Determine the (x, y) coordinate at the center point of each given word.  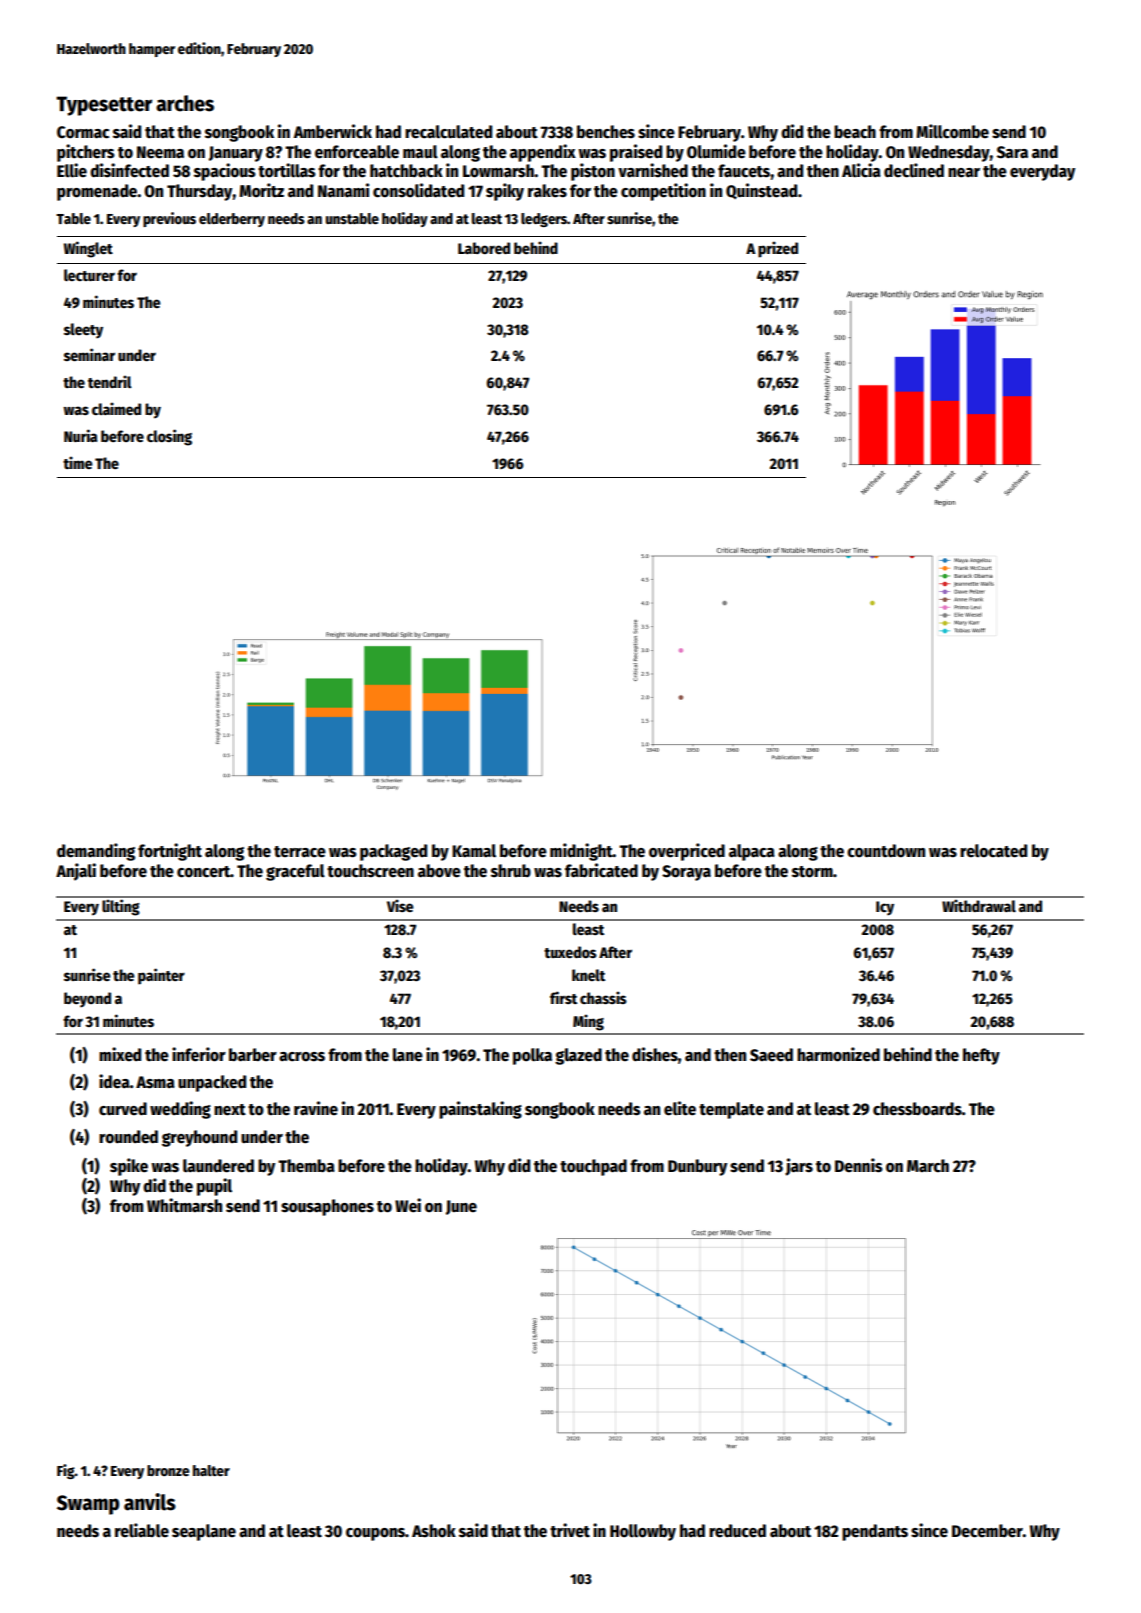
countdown (886, 851)
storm (812, 872)
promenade (97, 192)
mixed (120, 1054)
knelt (588, 975)
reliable (142, 1530)
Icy (885, 908)
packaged (393, 852)
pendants (875, 1532)
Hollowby (643, 1532)
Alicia (861, 170)
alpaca (752, 852)
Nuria (81, 435)
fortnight (170, 852)
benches (606, 132)
